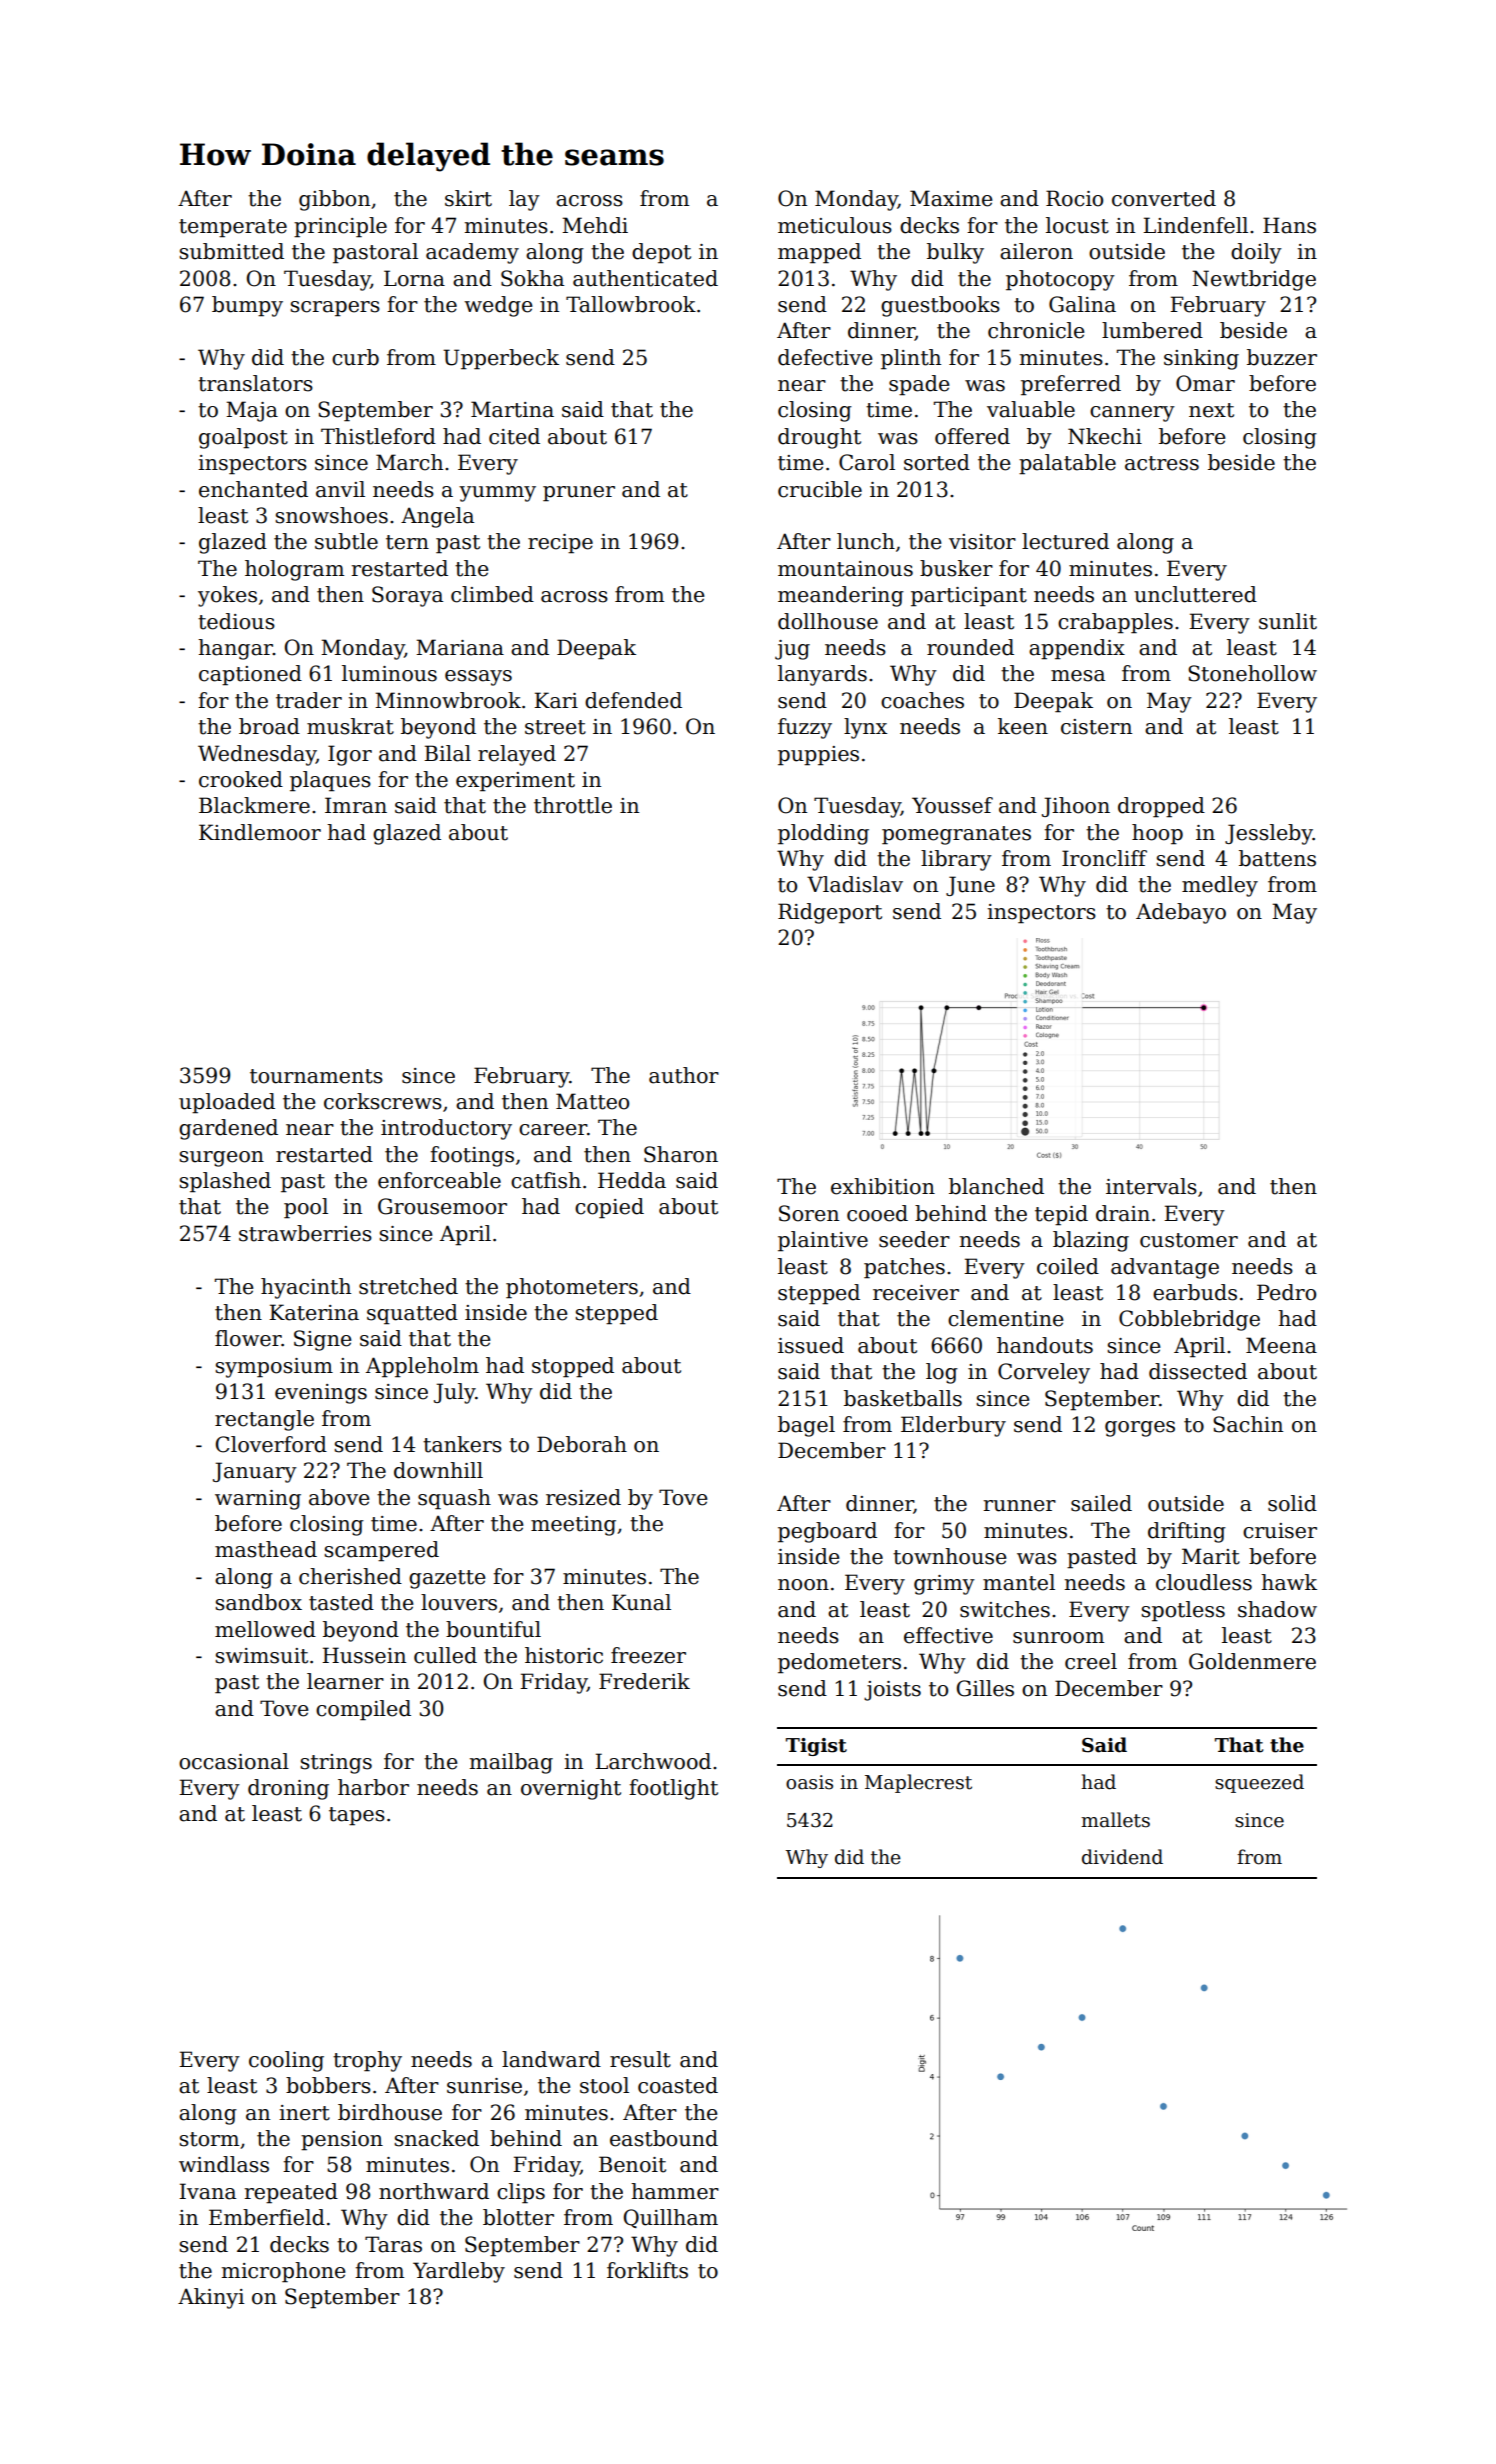  I want to click on jug, so click(792, 650).
